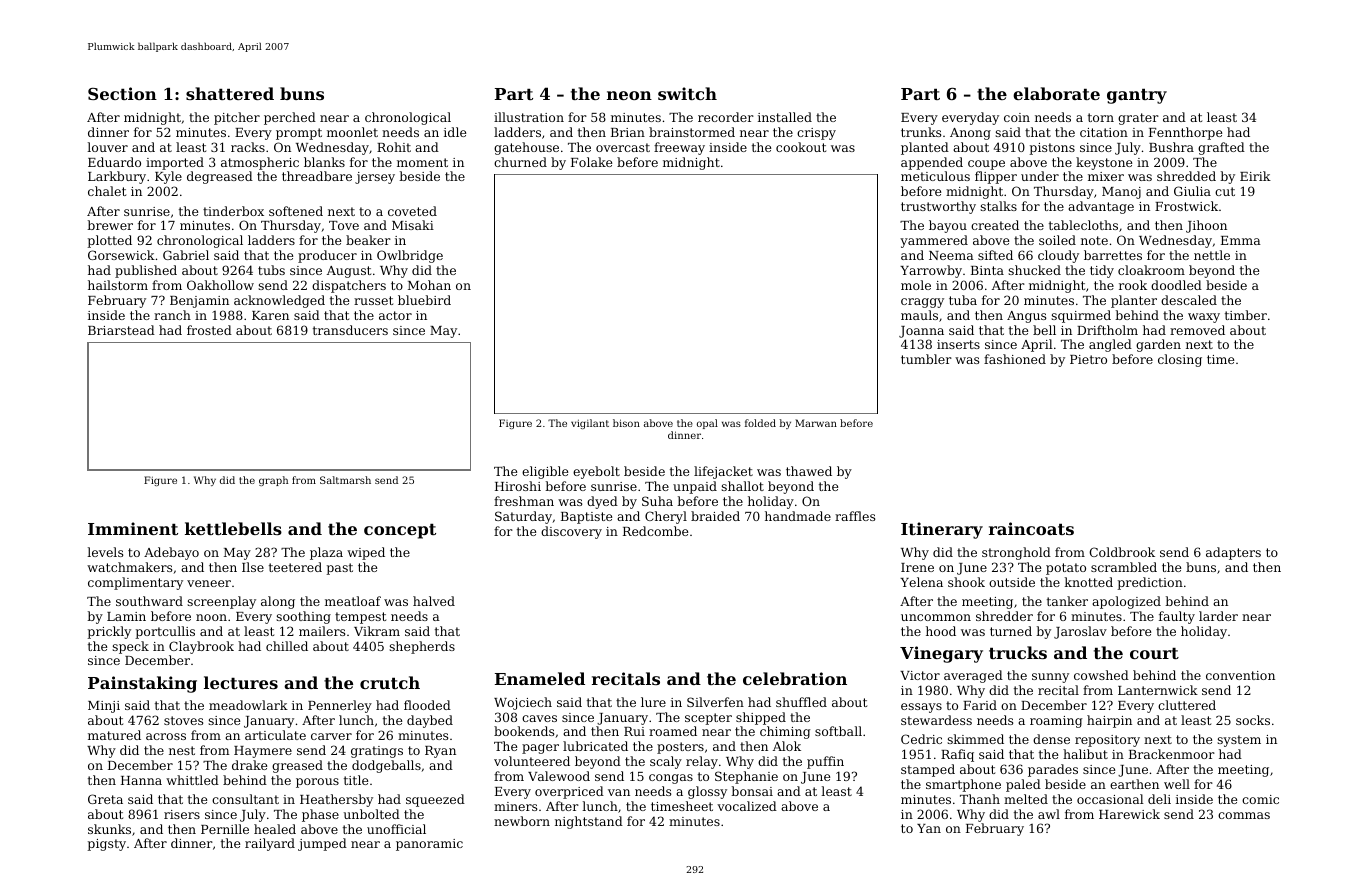  What do you see at coordinates (104, 707) in the screenshot?
I see `Minji` at bounding box center [104, 707].
